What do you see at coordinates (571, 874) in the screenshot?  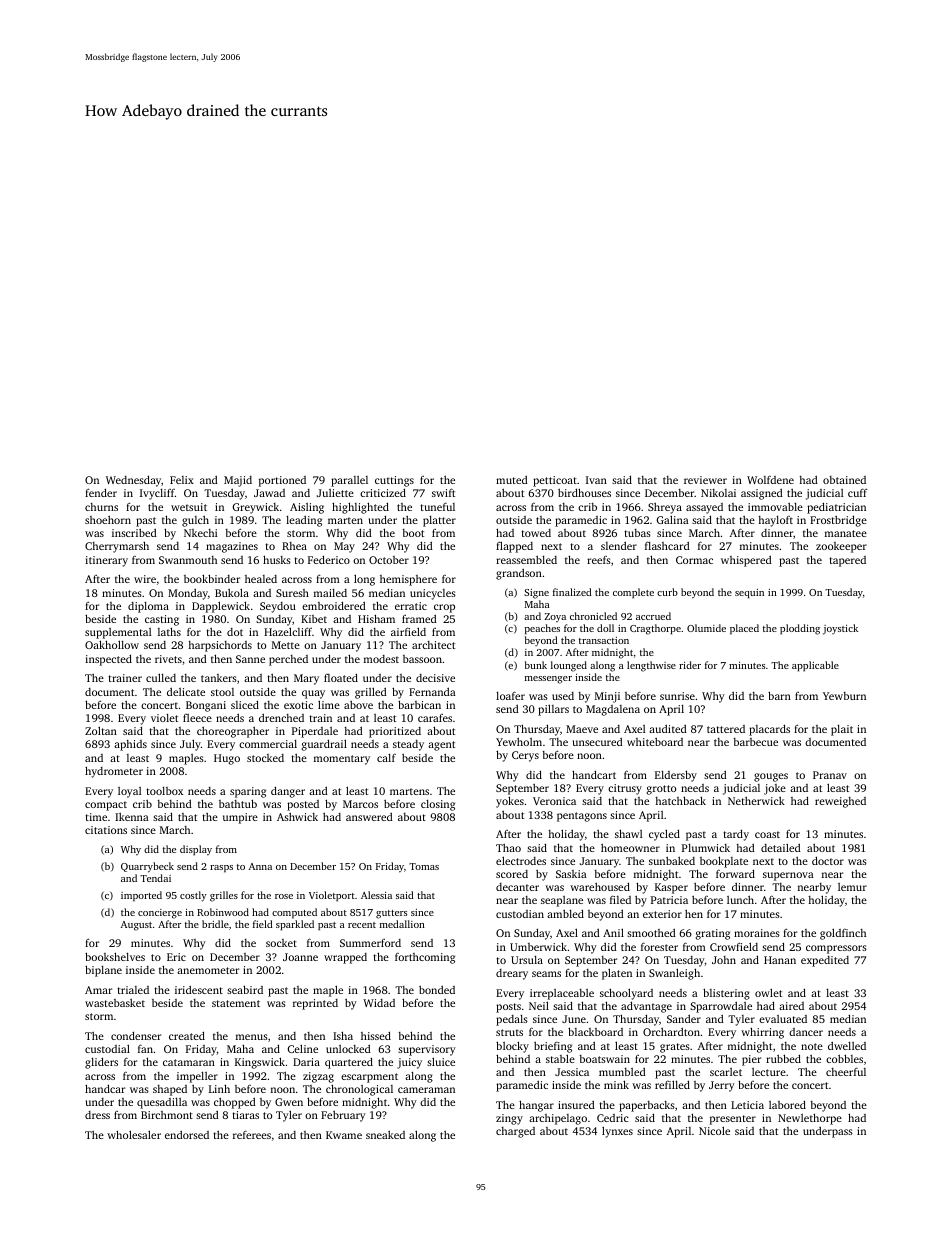 I see `Saskia` at bounding box center [571, 874].
